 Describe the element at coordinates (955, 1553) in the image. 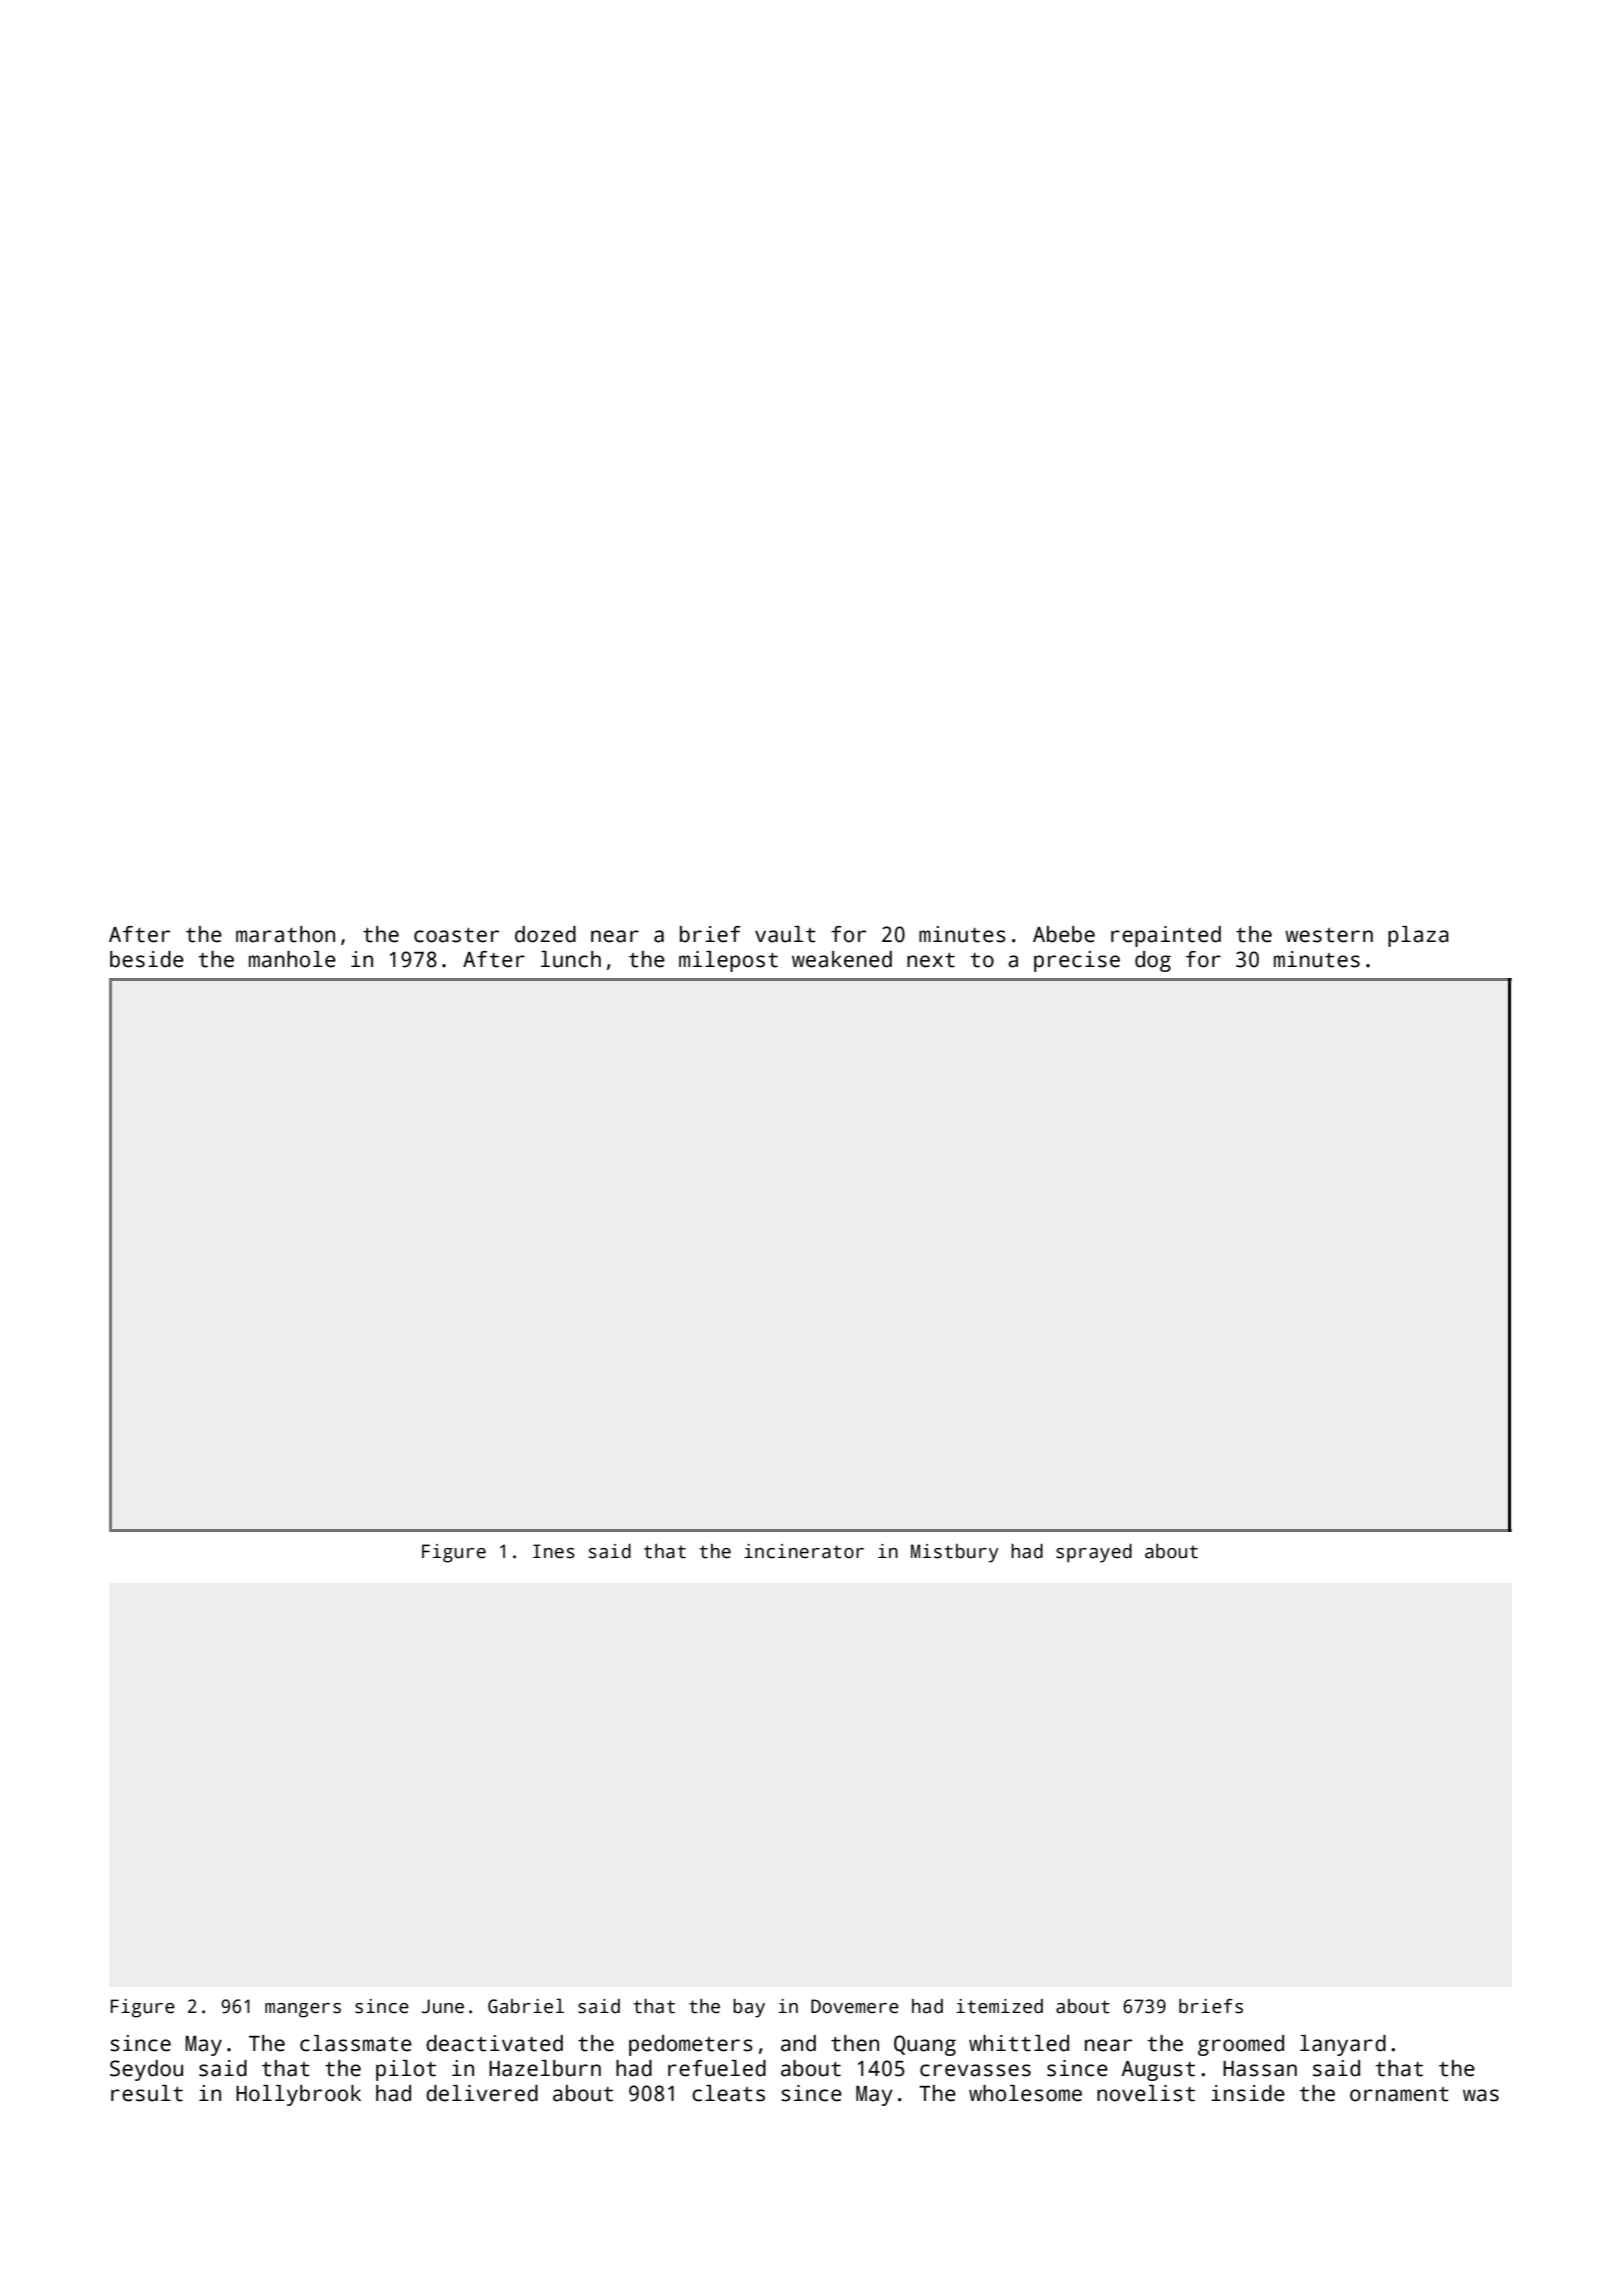

I see `Mistbury` at that location.
